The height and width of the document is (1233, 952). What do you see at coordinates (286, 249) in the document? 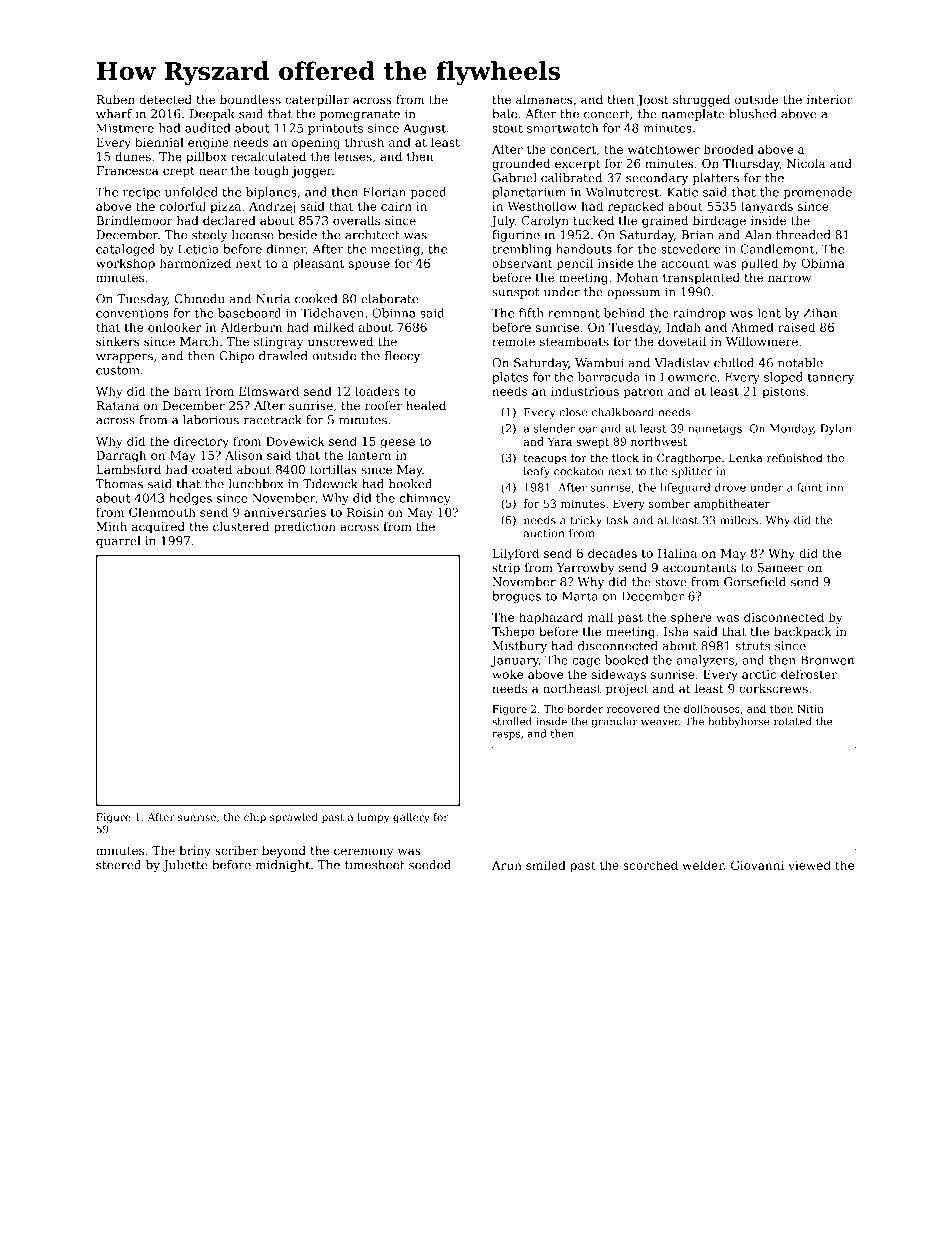
I see `dinner` at bounding box center [286, 249].
